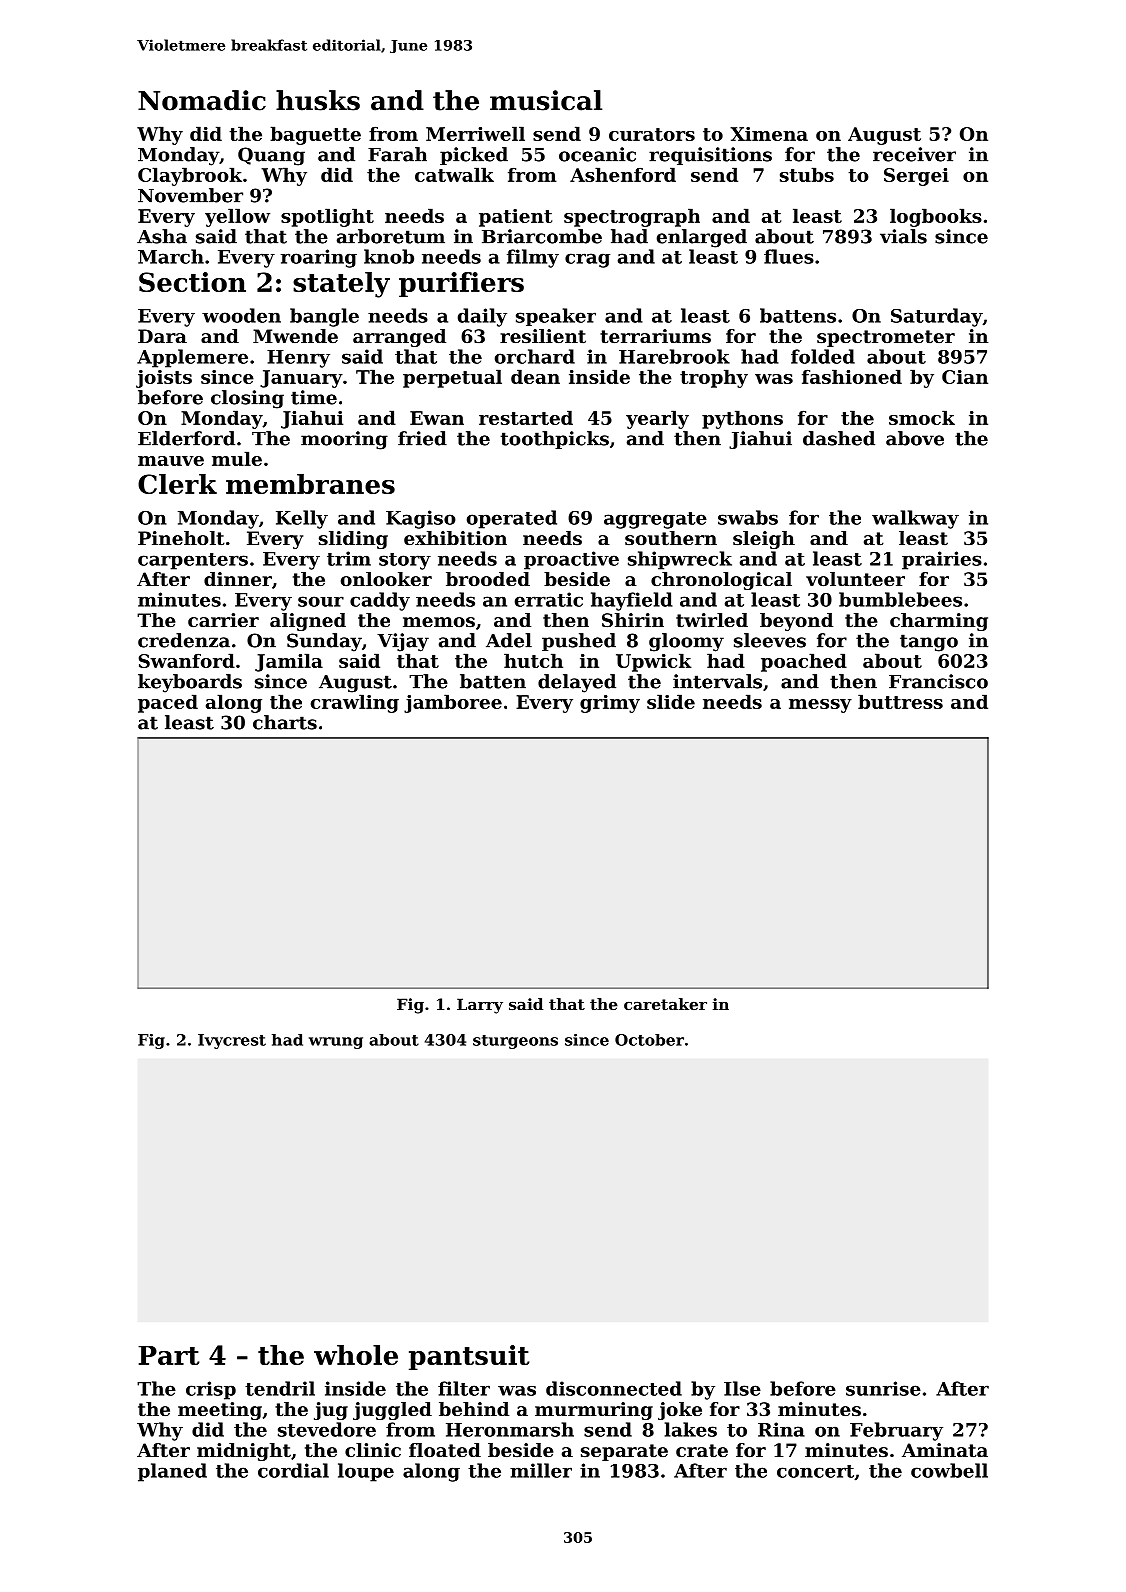 The height and width of the image is (1592, 1126). What do you see at coordinates (392, 1411) in the image?
I see `juggled` at bounding box center [392, 1411].
